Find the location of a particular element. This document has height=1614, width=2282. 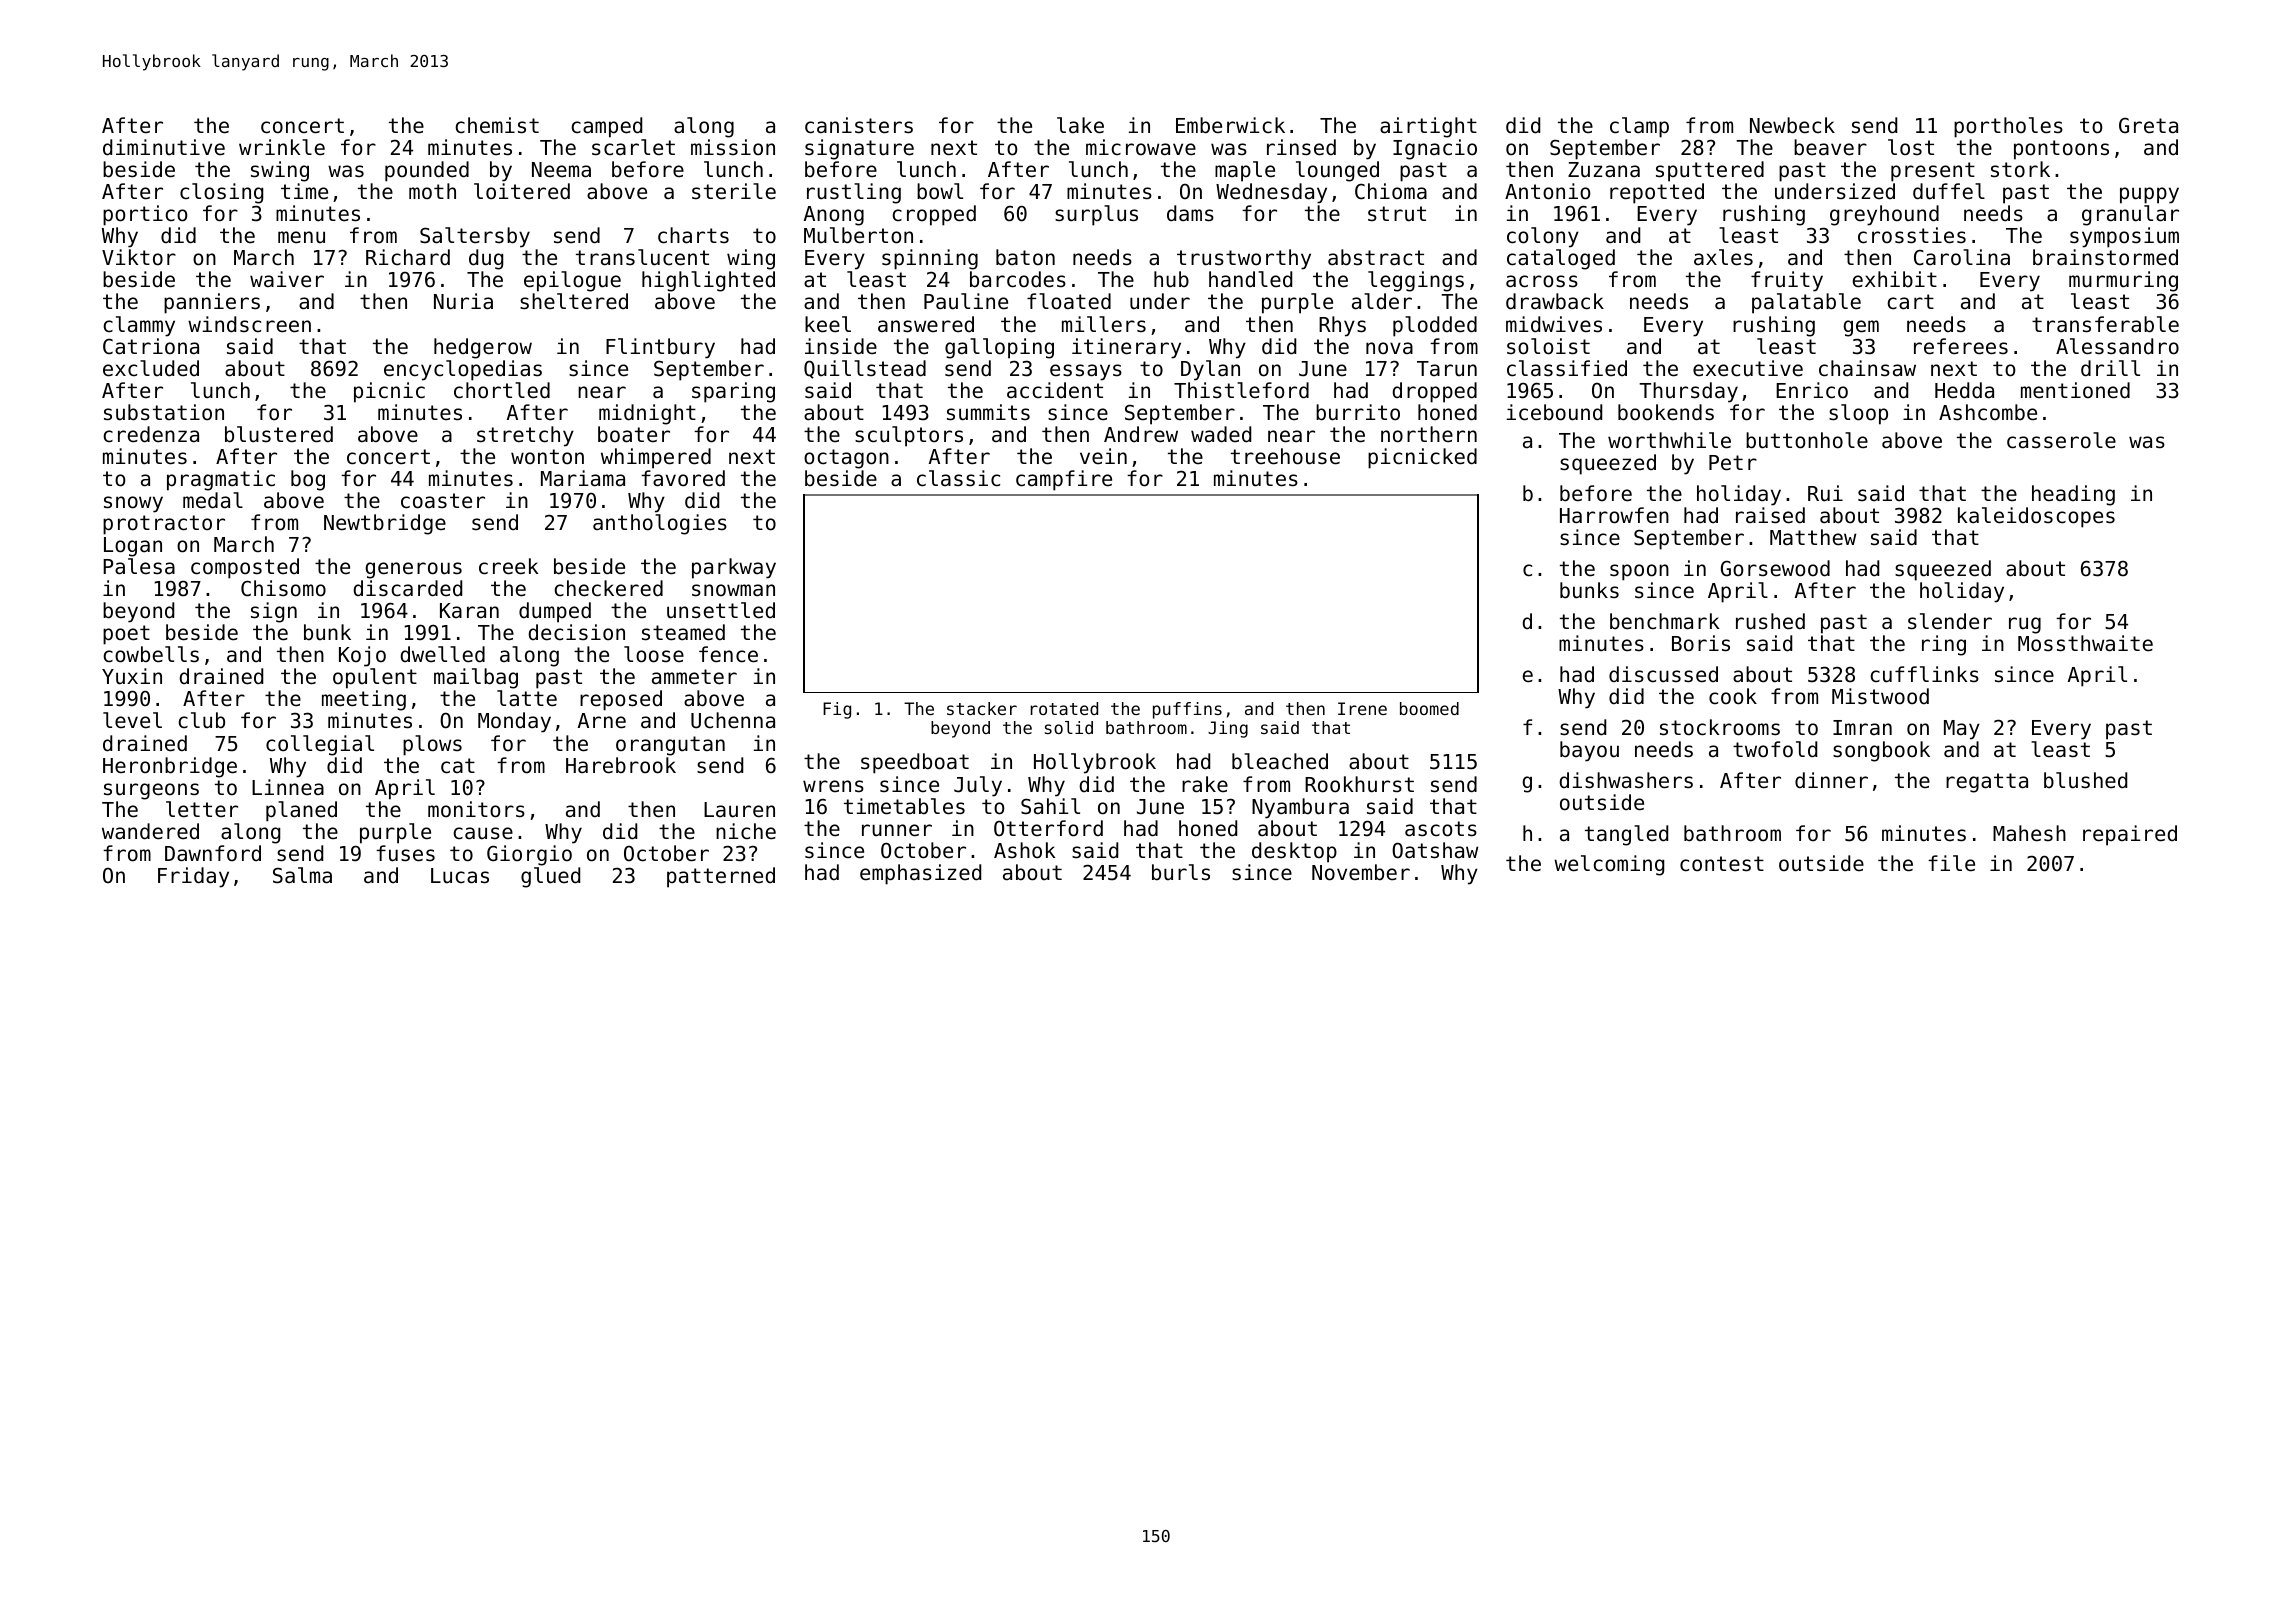

glued is located at coordinates (550, 877).
